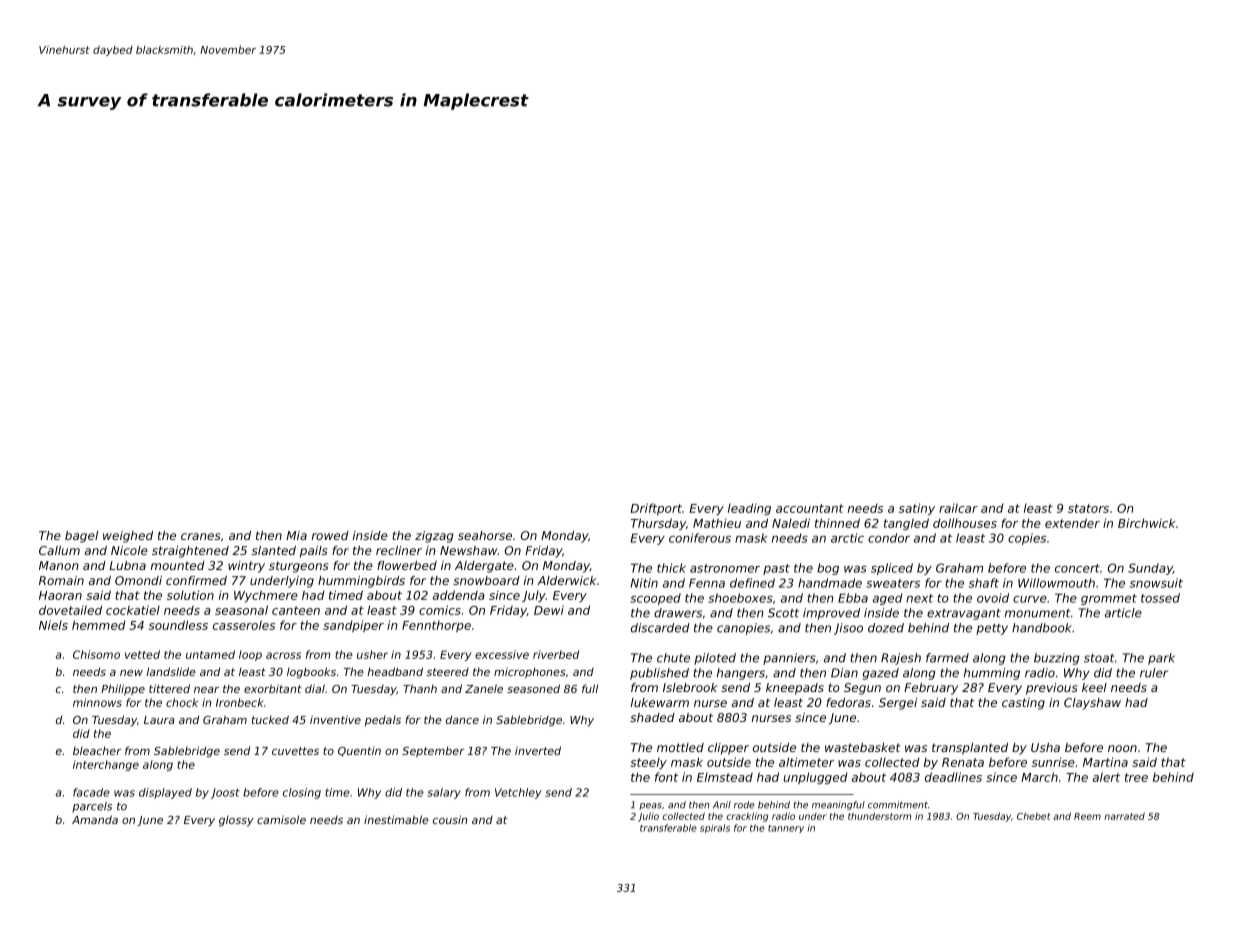 The width and height of the screenshot is (1233, 952). What do you see at coordinates (1122, 748) in the screenshot?
I see `noon` at bounding box center [1122, 748].
